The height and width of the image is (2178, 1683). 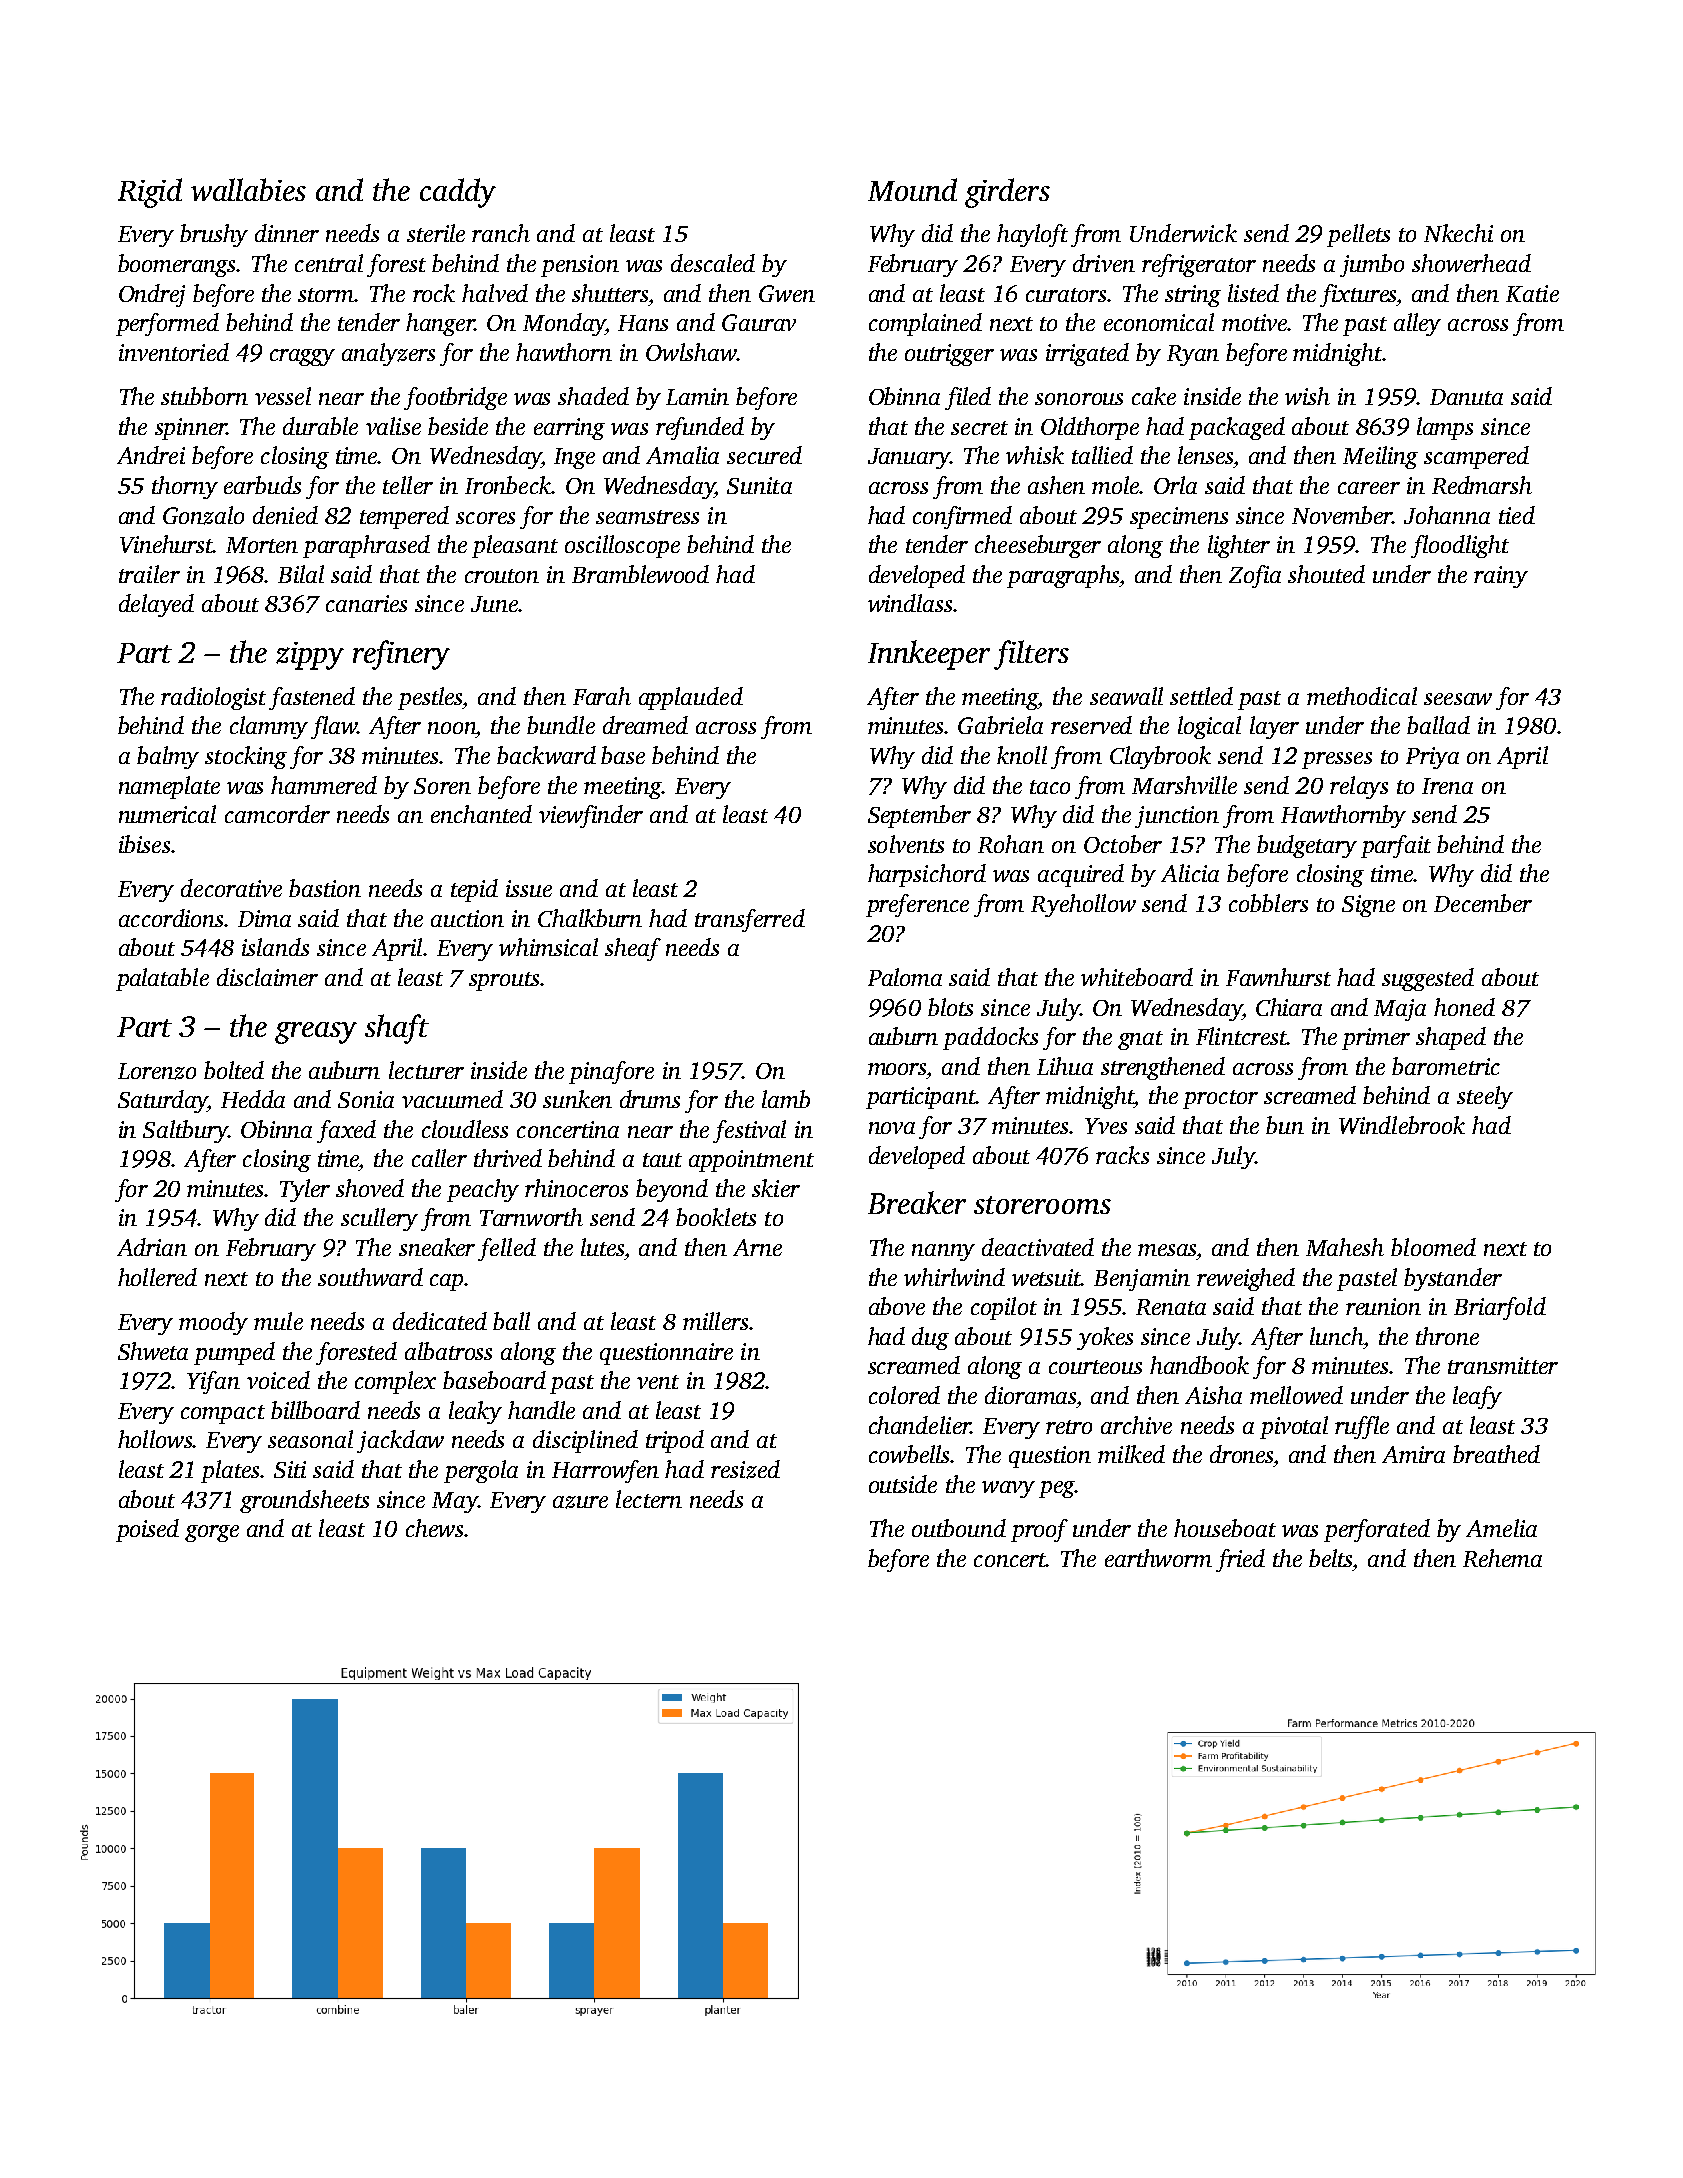 I want to click on Hans, so click(x=643, y=323).
